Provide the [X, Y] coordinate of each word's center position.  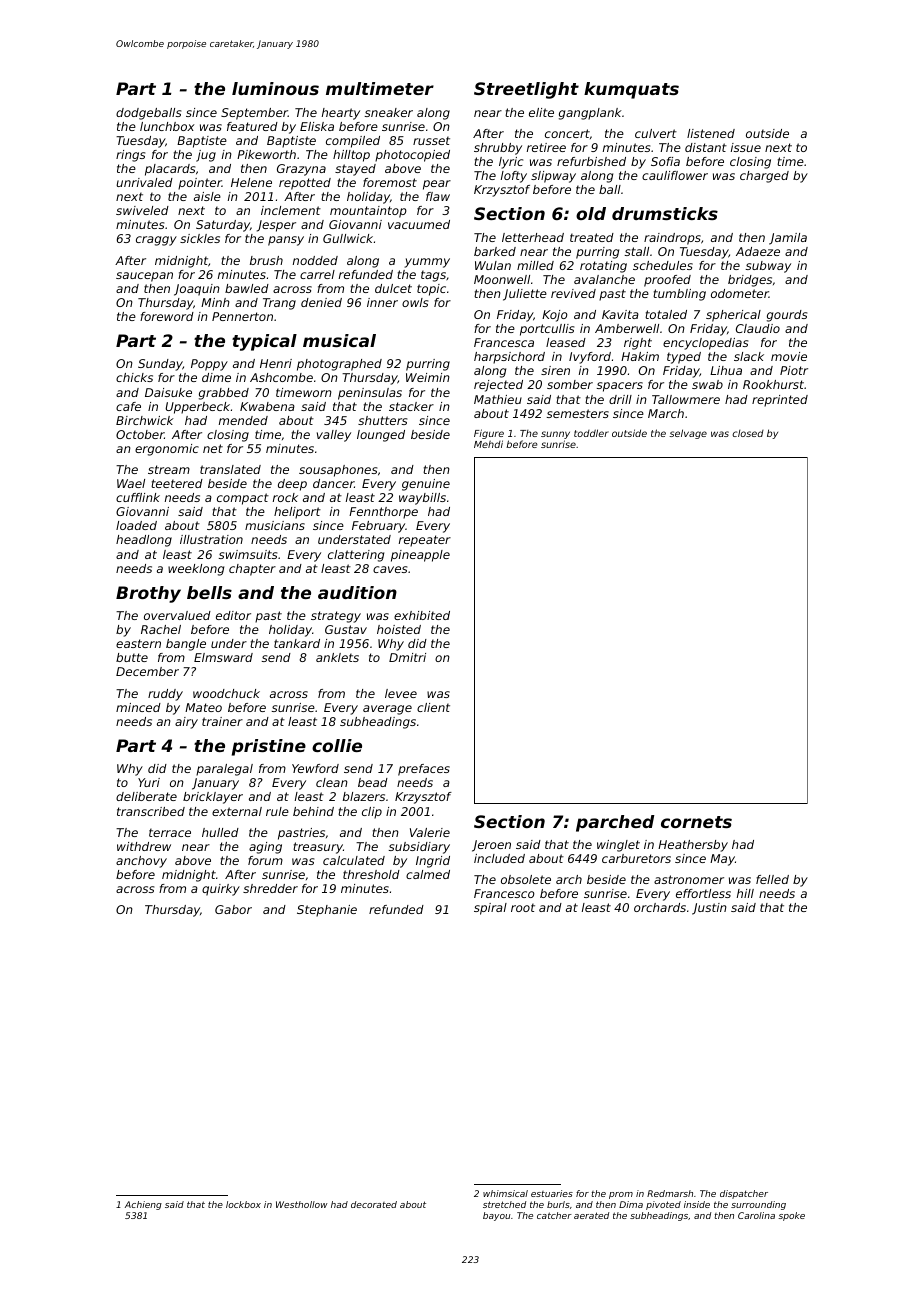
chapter [252, 570]
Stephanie [327, 911]
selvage [688, 434]
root [523, 907]
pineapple [420, 556]
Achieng [143, 1205]
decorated [374, 1204]
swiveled [142, 210]
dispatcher [744, 1194]
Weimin [428, 377]
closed [748, 433]
